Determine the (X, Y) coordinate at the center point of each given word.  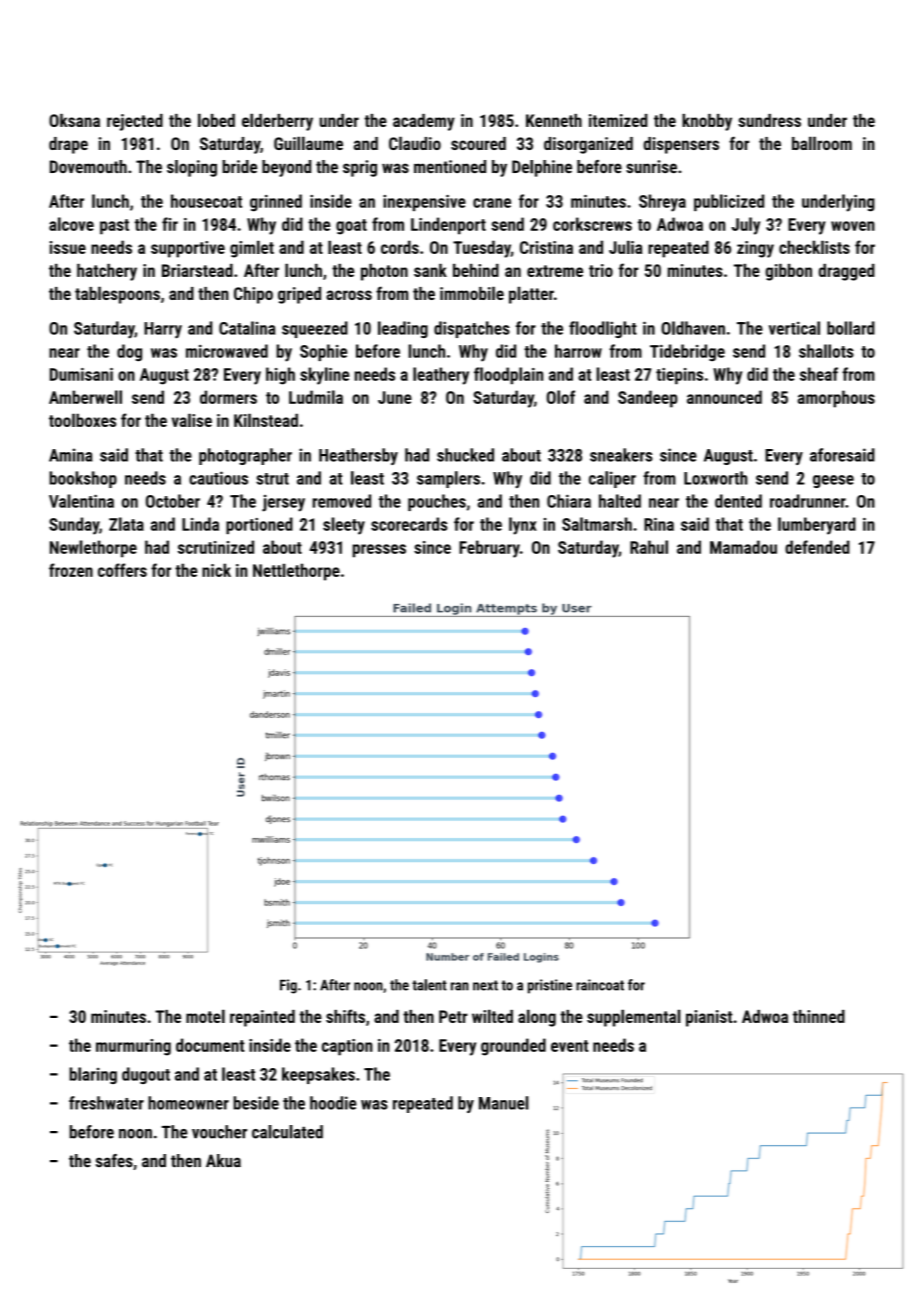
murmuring (133, 1047)
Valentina (81, 501)
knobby (707, 122)
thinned (819, 1016)
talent (429, 985)
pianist (709, 1018)
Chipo (253, 295)
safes (114, 1161)
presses (379, 551)
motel (205, 1016)
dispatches (472, 329)
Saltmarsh (597, 524)
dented (738, 501)
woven (853, 226)
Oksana (74, 120)
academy (424, 122)
